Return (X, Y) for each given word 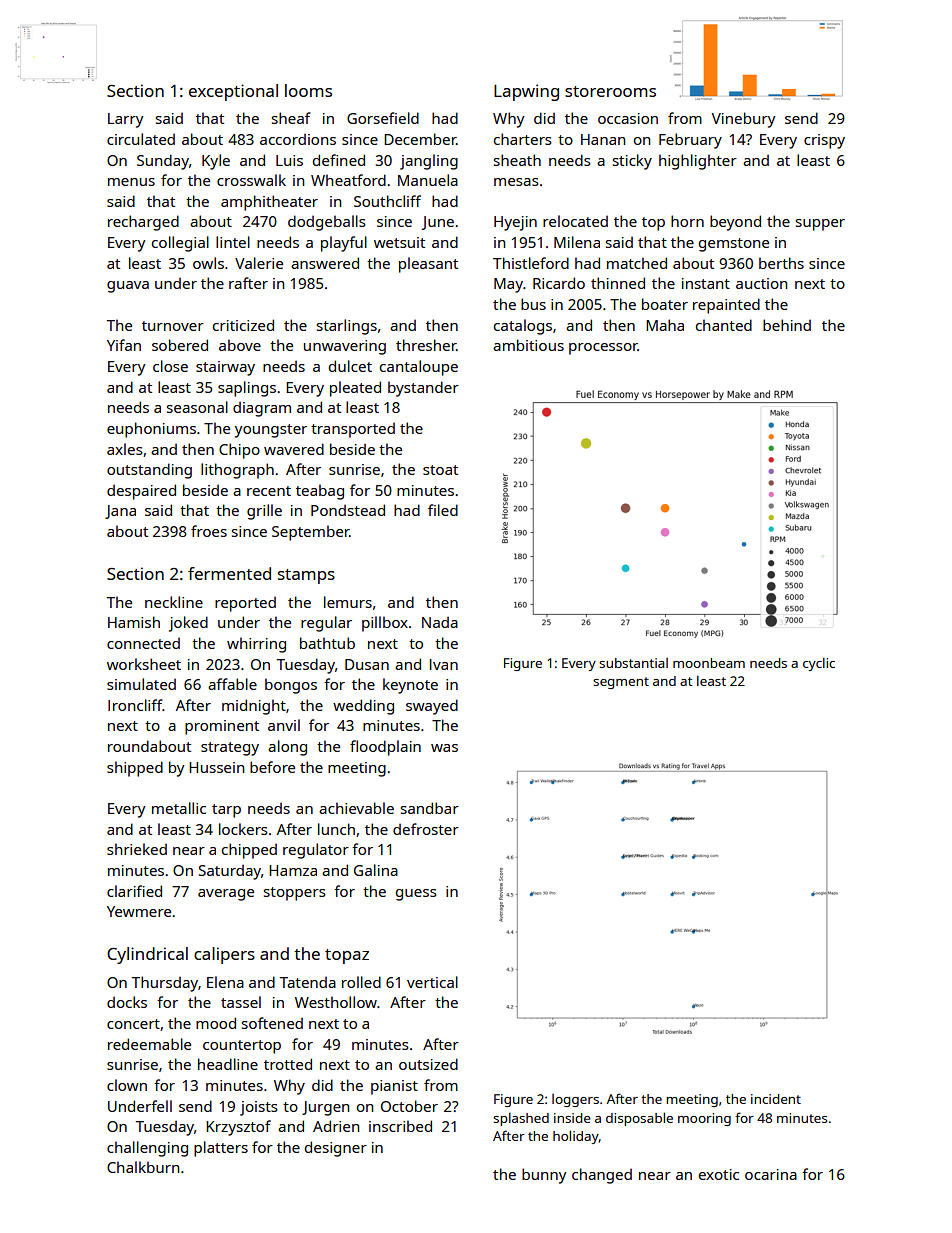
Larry (126, 120)
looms (308, 90)
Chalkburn (143, 1167)
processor (603, 349)
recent (269, 491)
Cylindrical (147, 955)
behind (787, 325)
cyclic (819, 664)
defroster (426, 829)
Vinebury (744, 120)
